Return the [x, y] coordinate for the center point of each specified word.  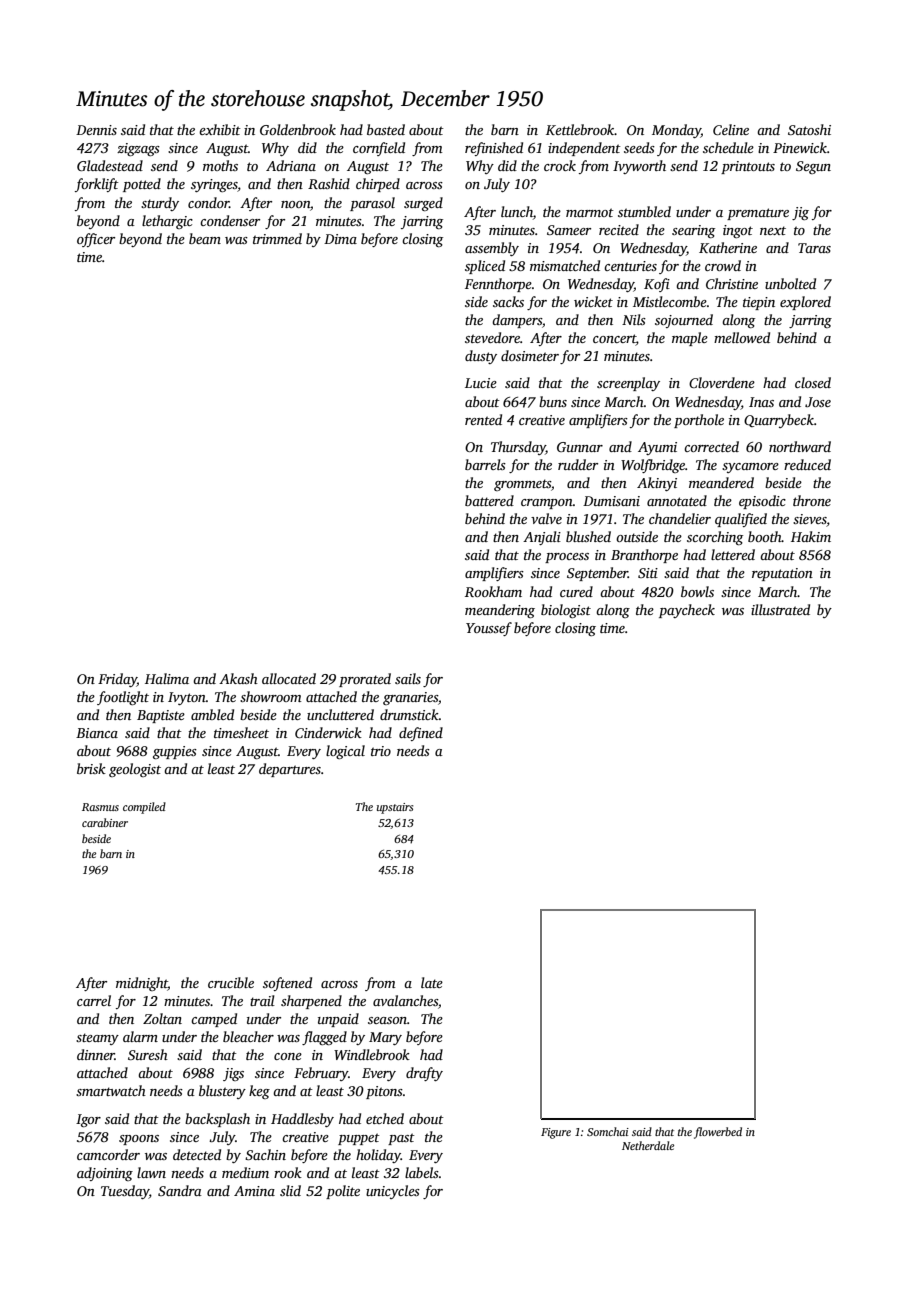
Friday [117, 680]
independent [584, 149]
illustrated [780, 609]
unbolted [790, 283]
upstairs [395, 808]
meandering [500, 611]
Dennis [96, 130]
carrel [94, 1000]
